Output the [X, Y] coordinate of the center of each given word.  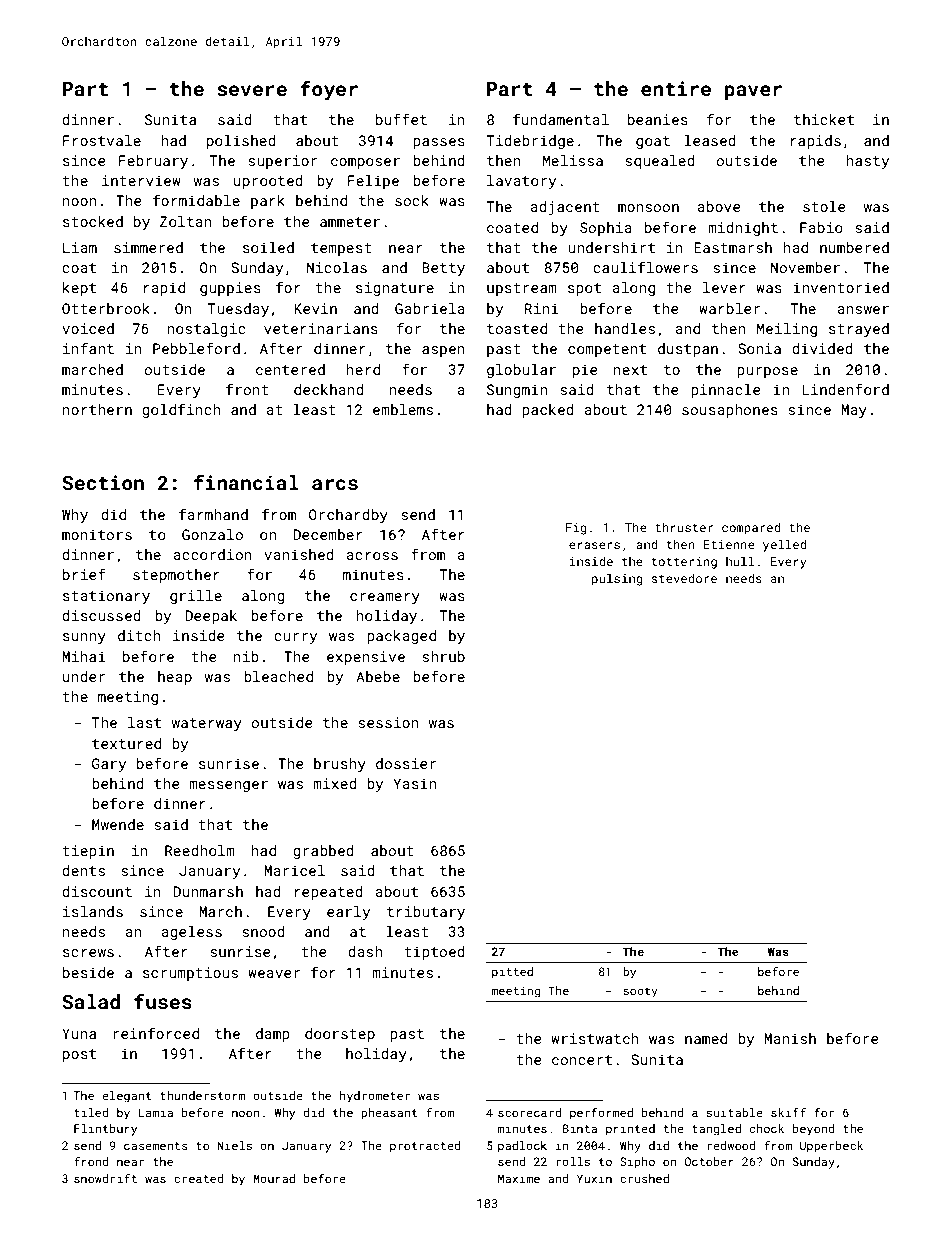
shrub [443, 656]
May [854, 411]
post [79, 1055]
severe [252, 90]
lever [724, 287]
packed [548, 411]
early [348, 913]
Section [103, 482]
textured [126, 743]
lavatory [521, 182]
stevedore [684, 578]
